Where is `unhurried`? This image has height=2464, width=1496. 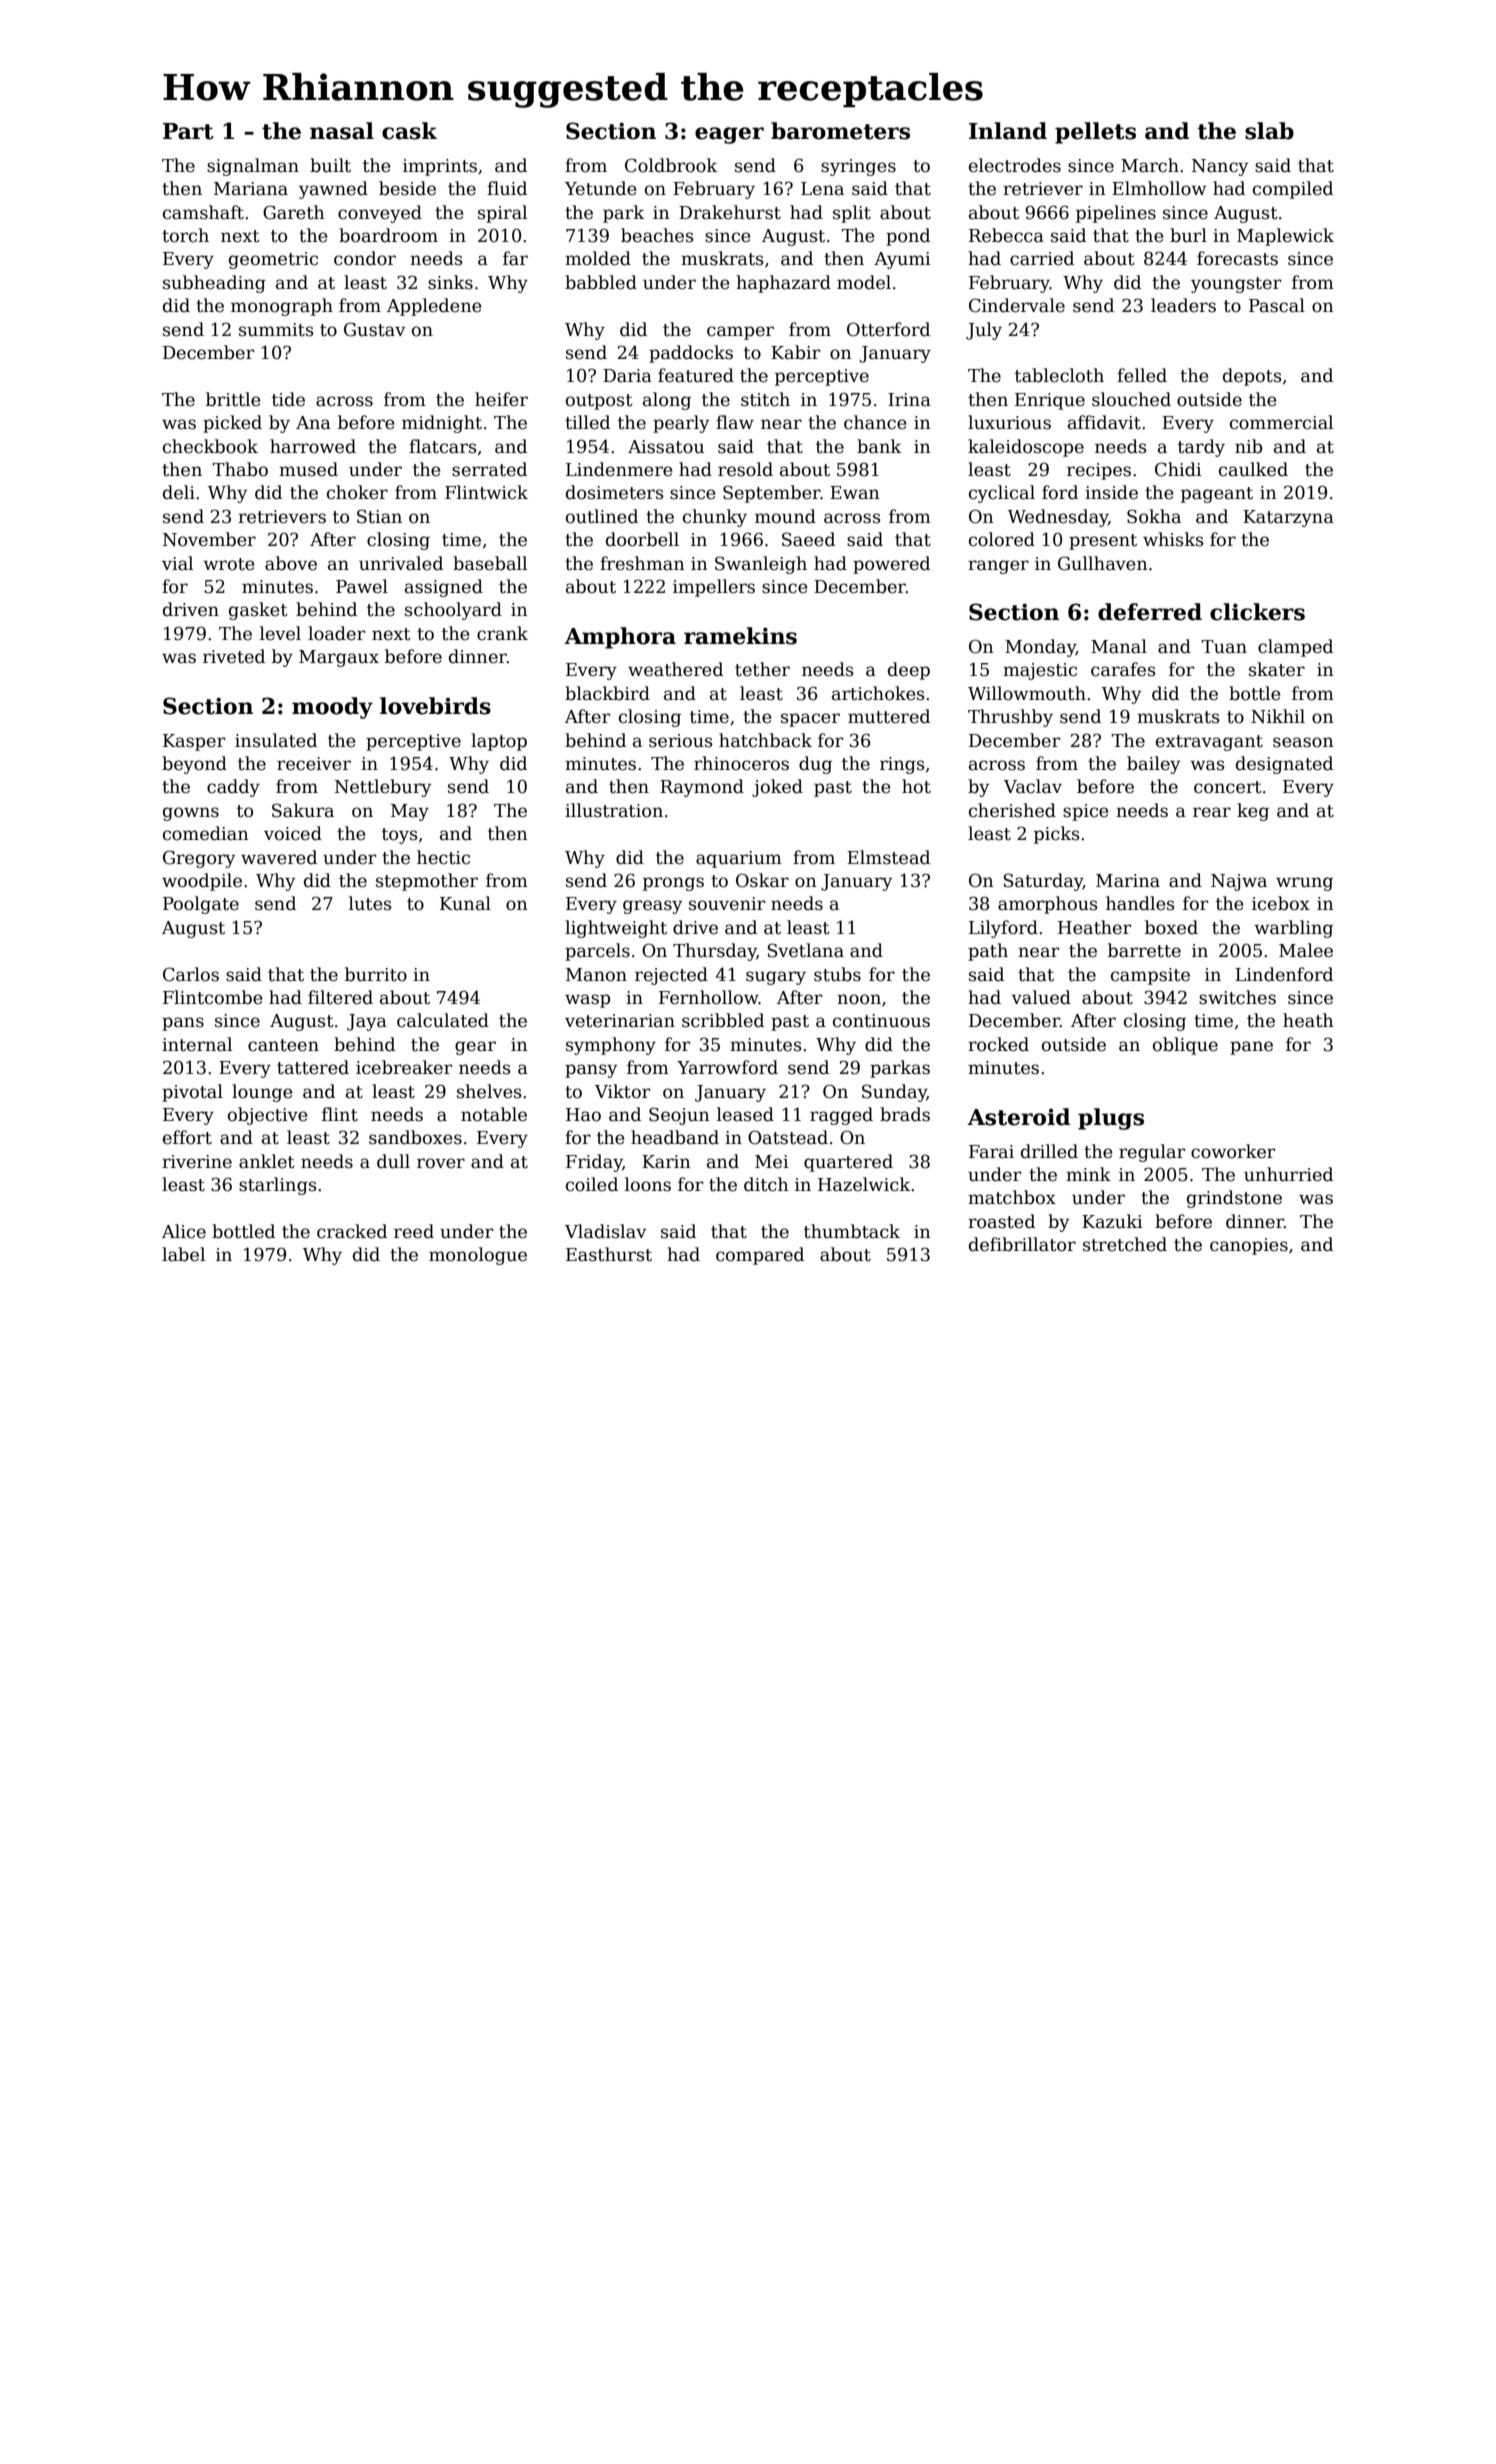 unhurried is located at coordinates (1288, 1174).
